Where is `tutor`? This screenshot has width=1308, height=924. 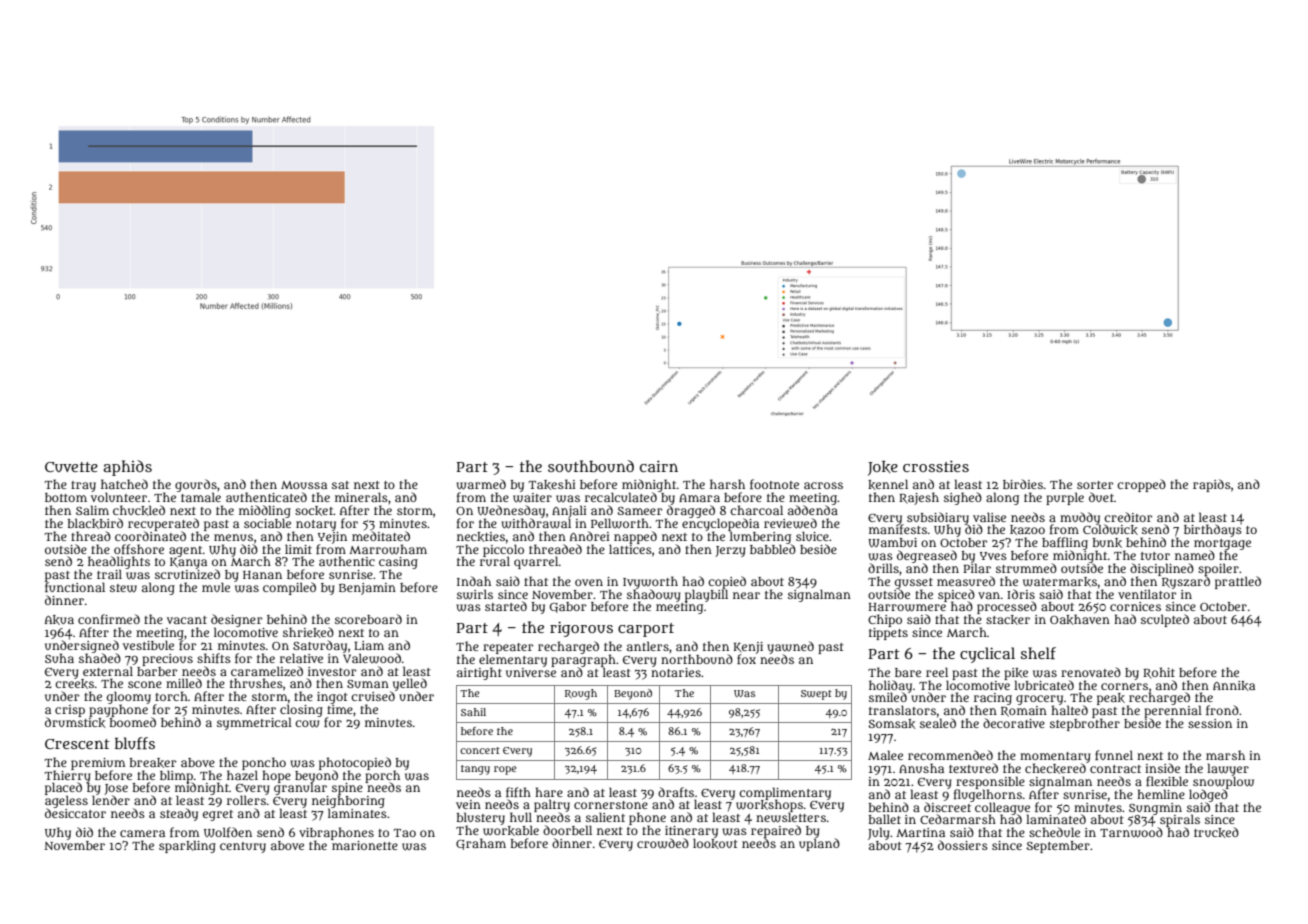
tutor is located at coordinates (1155, 556).
